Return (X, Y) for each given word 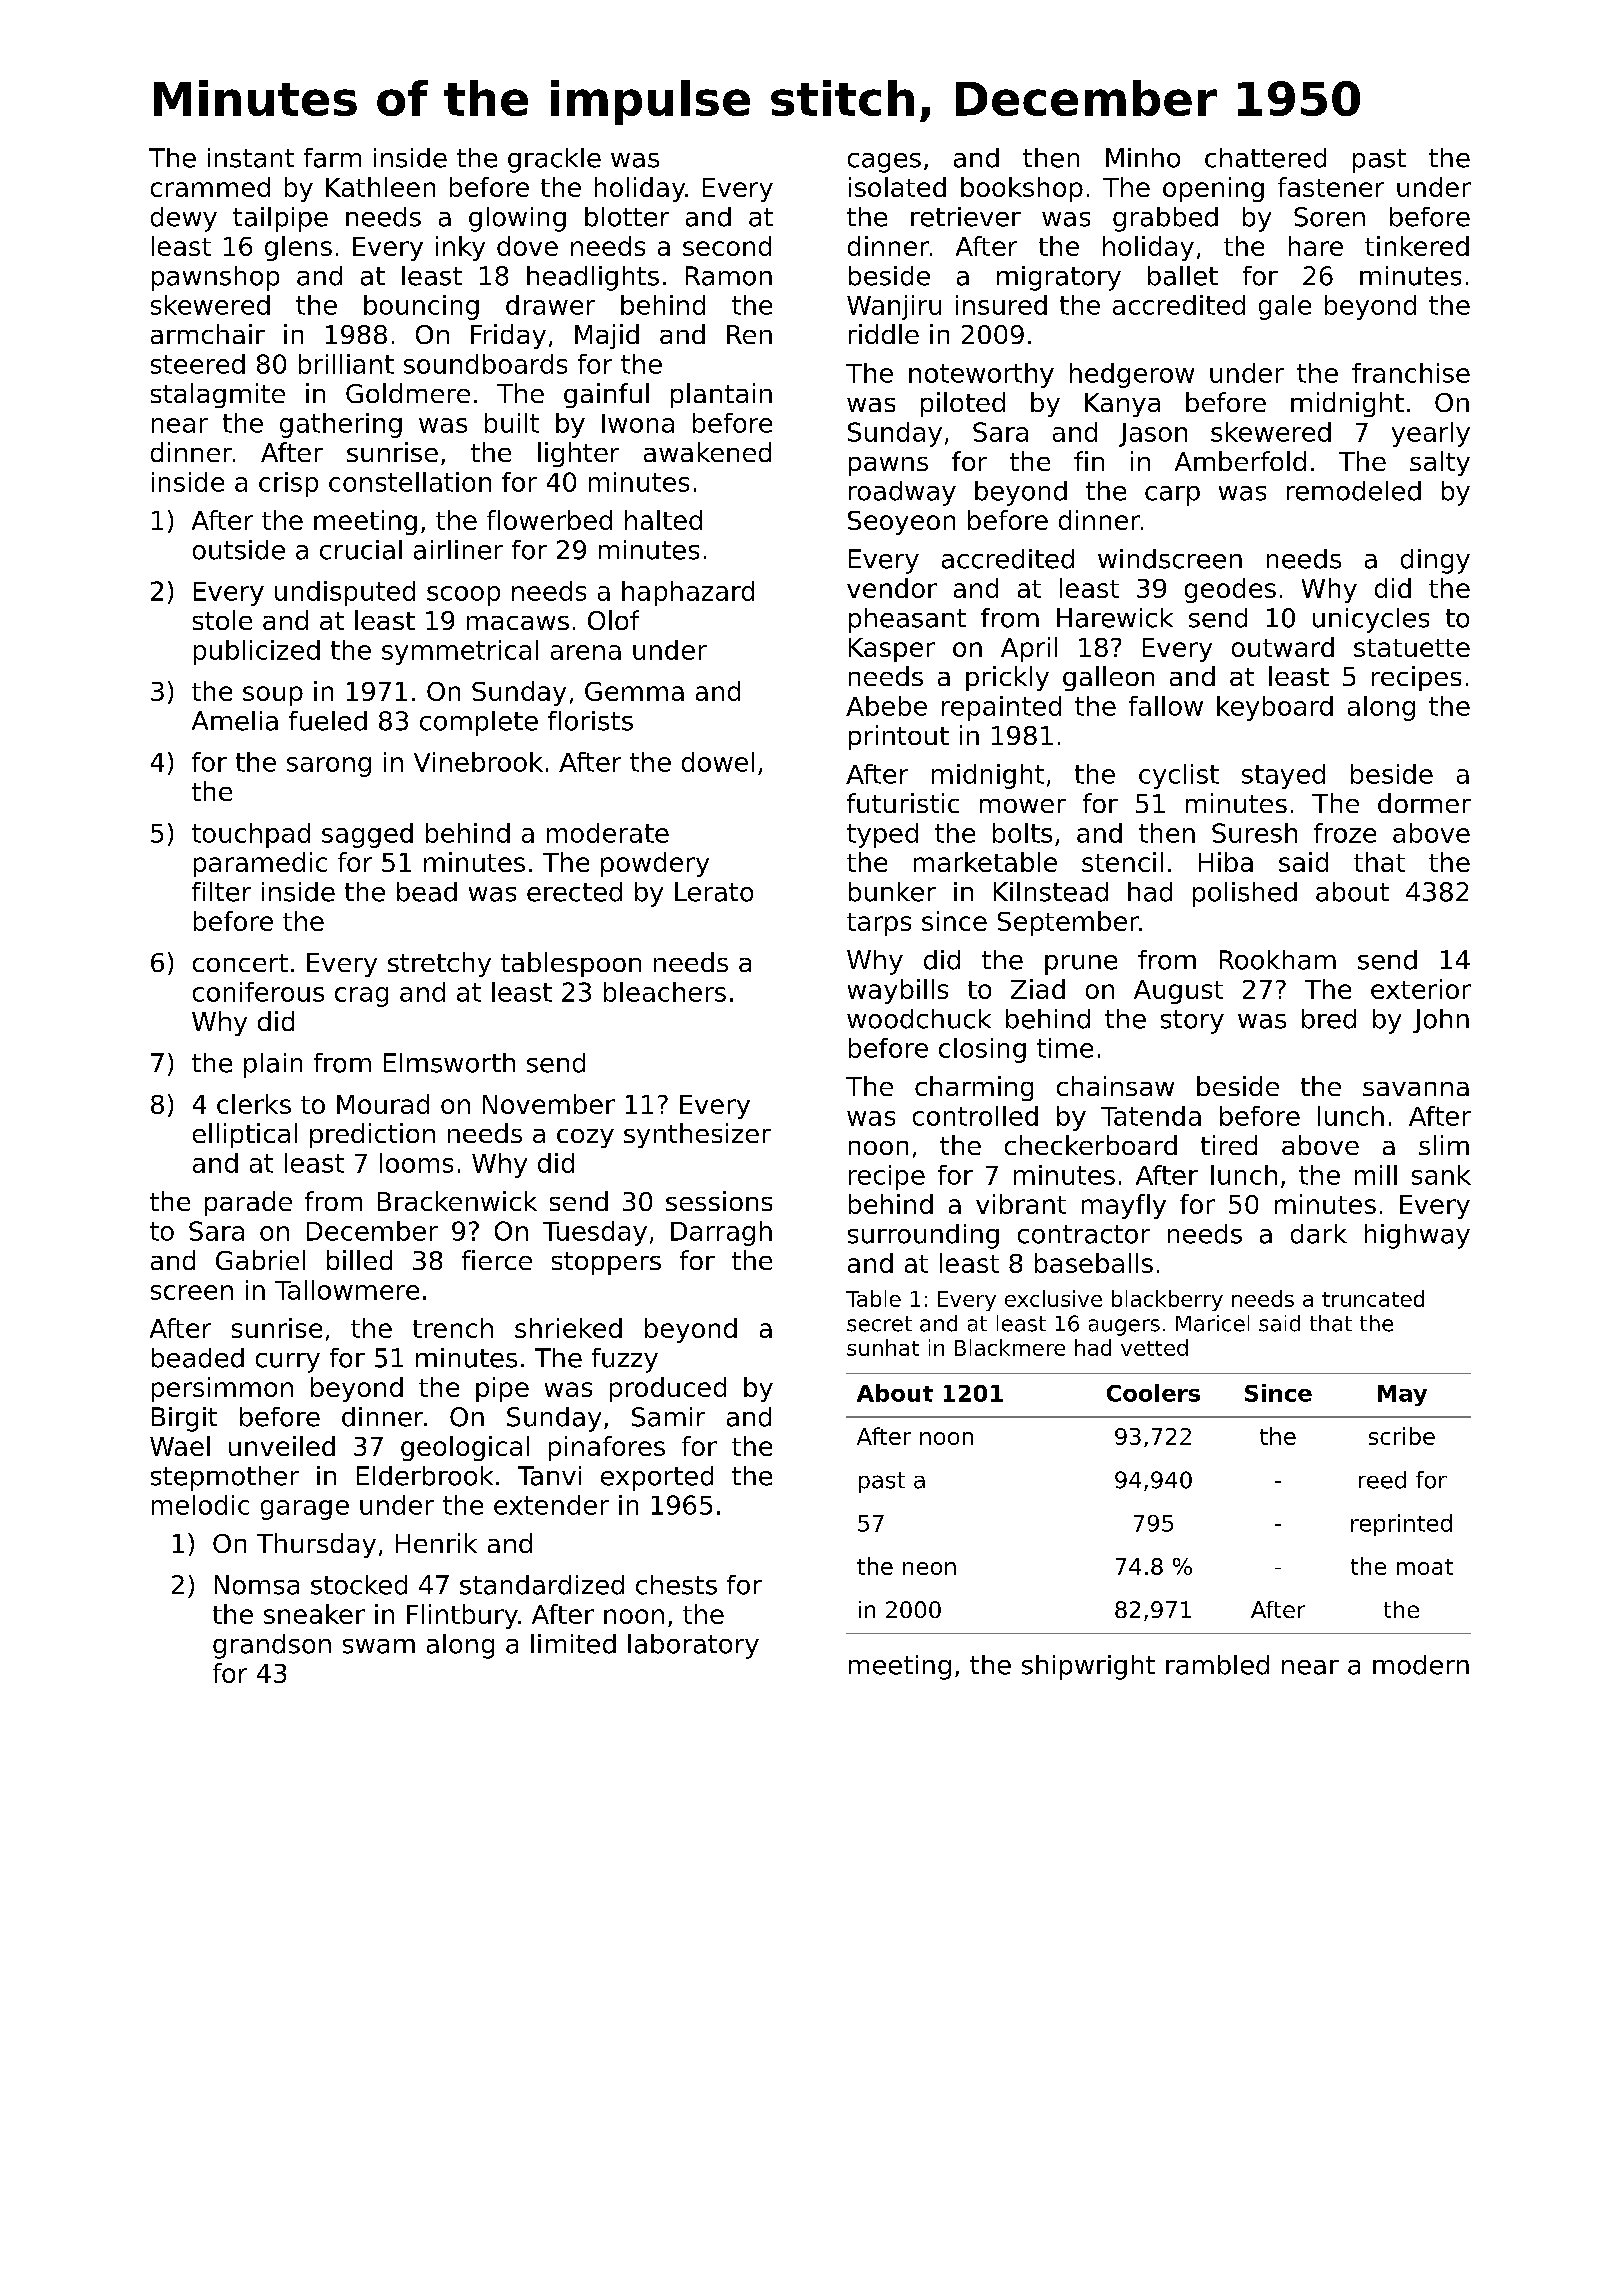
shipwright (1088, 1667)
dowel (718, 762)
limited (573, 1644)
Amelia (235, 721)
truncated (1373, 1298)
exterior (1421, 989)
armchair (208, 334)
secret (879, 1324)
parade (248, 1203)
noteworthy (981, 375)
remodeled (1354, 491)
